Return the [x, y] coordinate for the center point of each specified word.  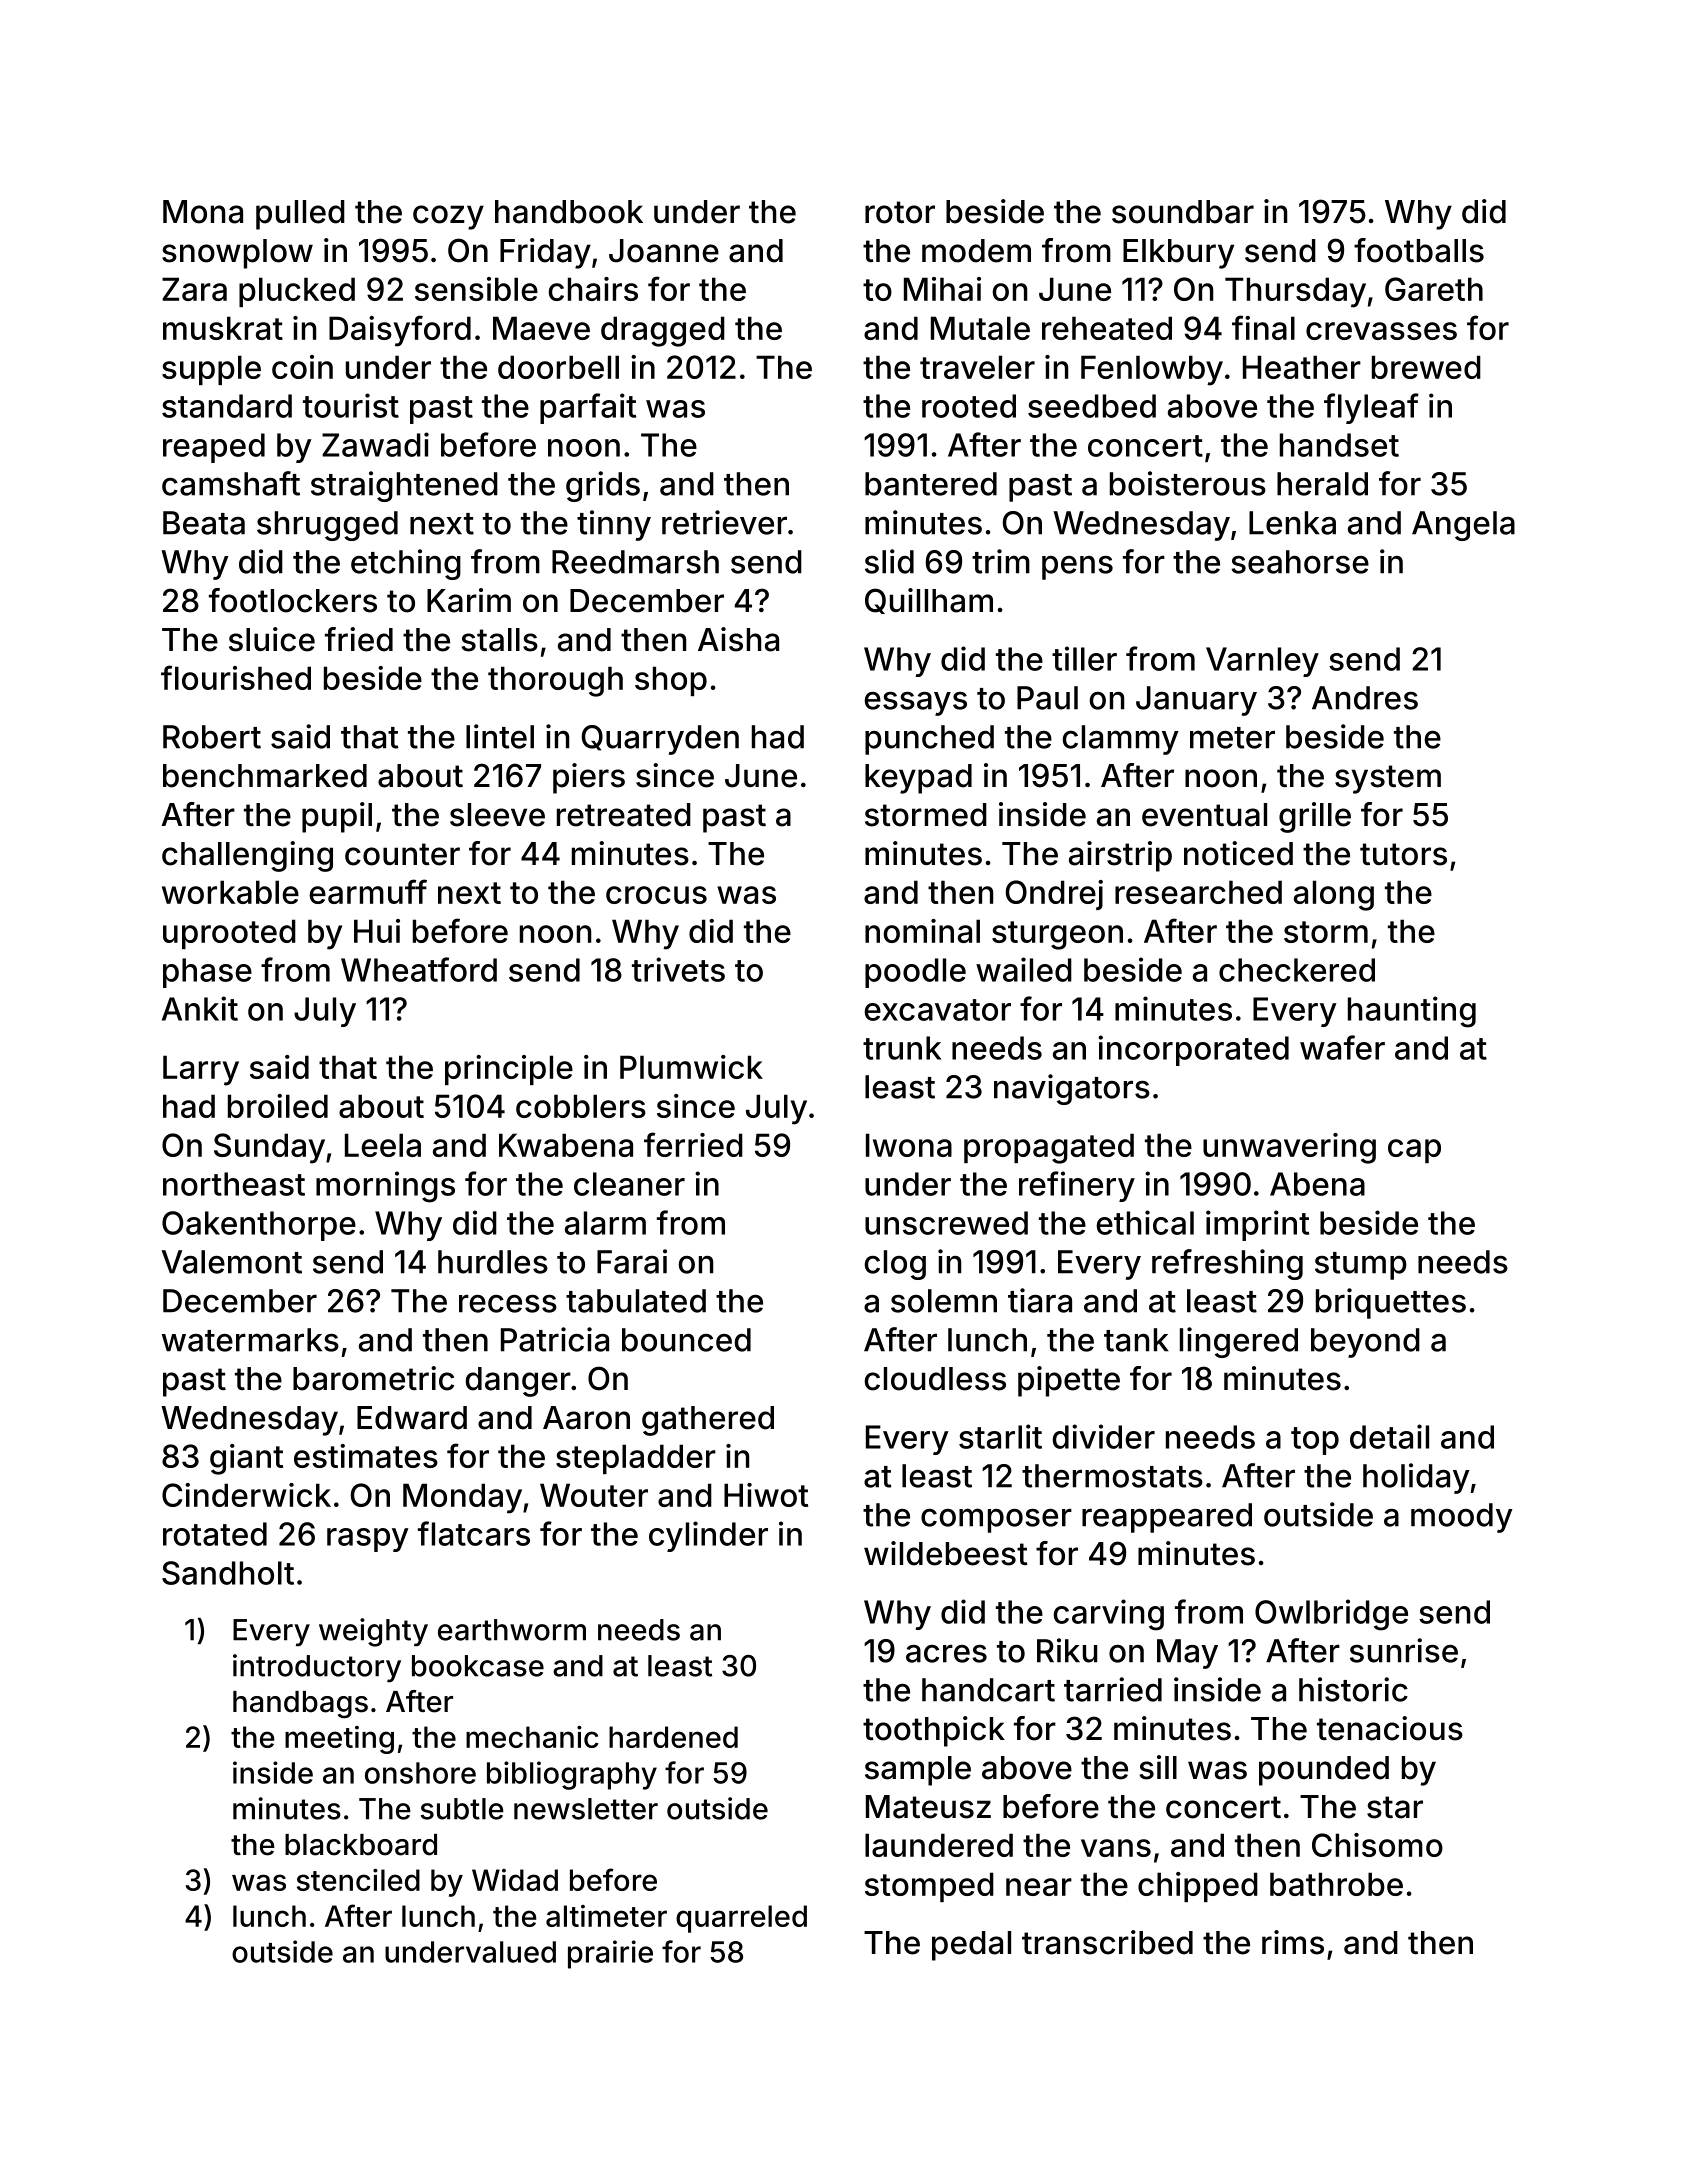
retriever [724, 522]
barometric [373, 1378]
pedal [971, 1946]
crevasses [1381, 331]
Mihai [942, 289]
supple [211, 370]
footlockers [293, 600]
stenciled [358, 1880]
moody [1462, 1518]
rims [1293, 1942]
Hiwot [766, 1495]
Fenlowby [1152, 370]
